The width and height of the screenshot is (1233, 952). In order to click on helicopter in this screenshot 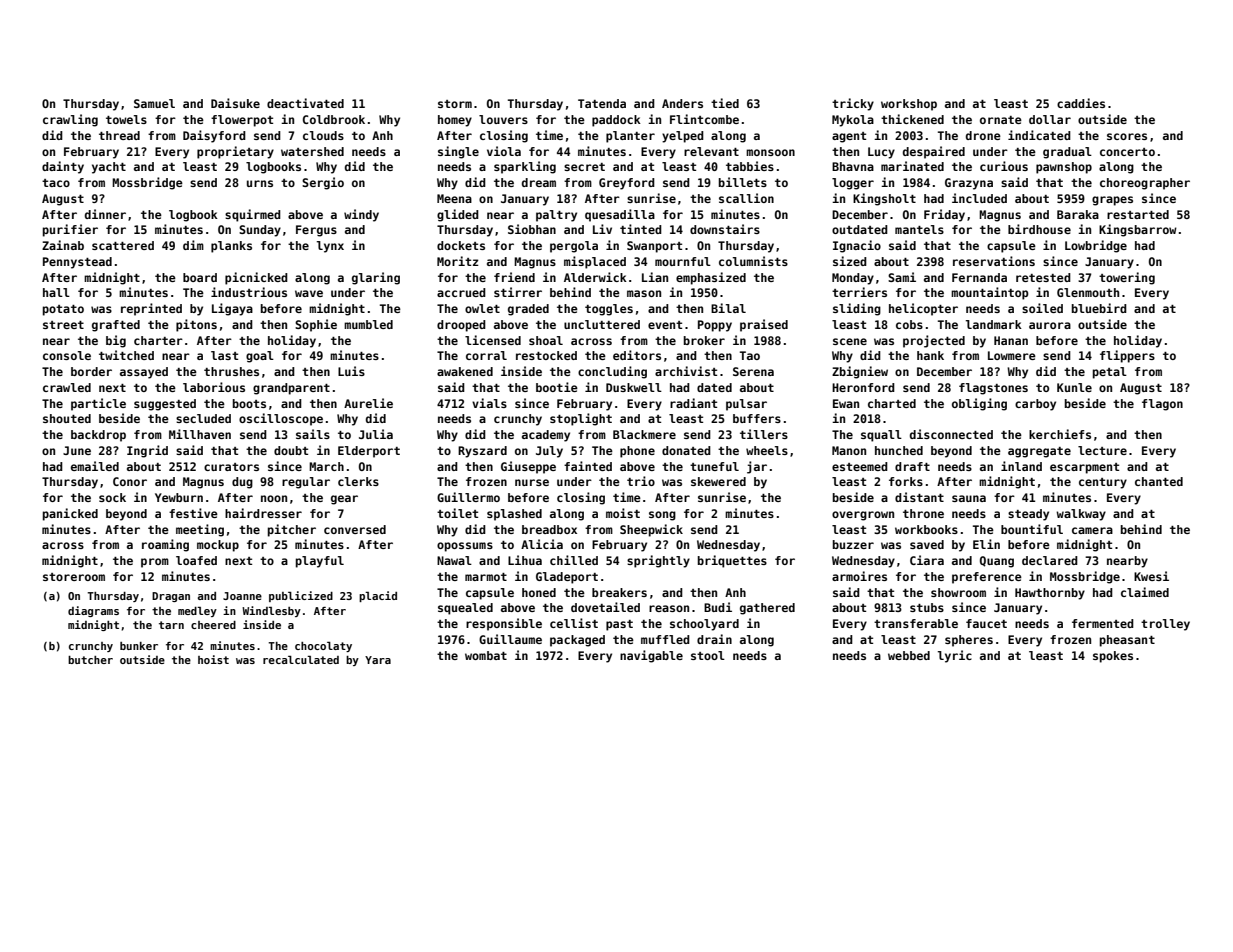, I will do `click(923, 309)`.
